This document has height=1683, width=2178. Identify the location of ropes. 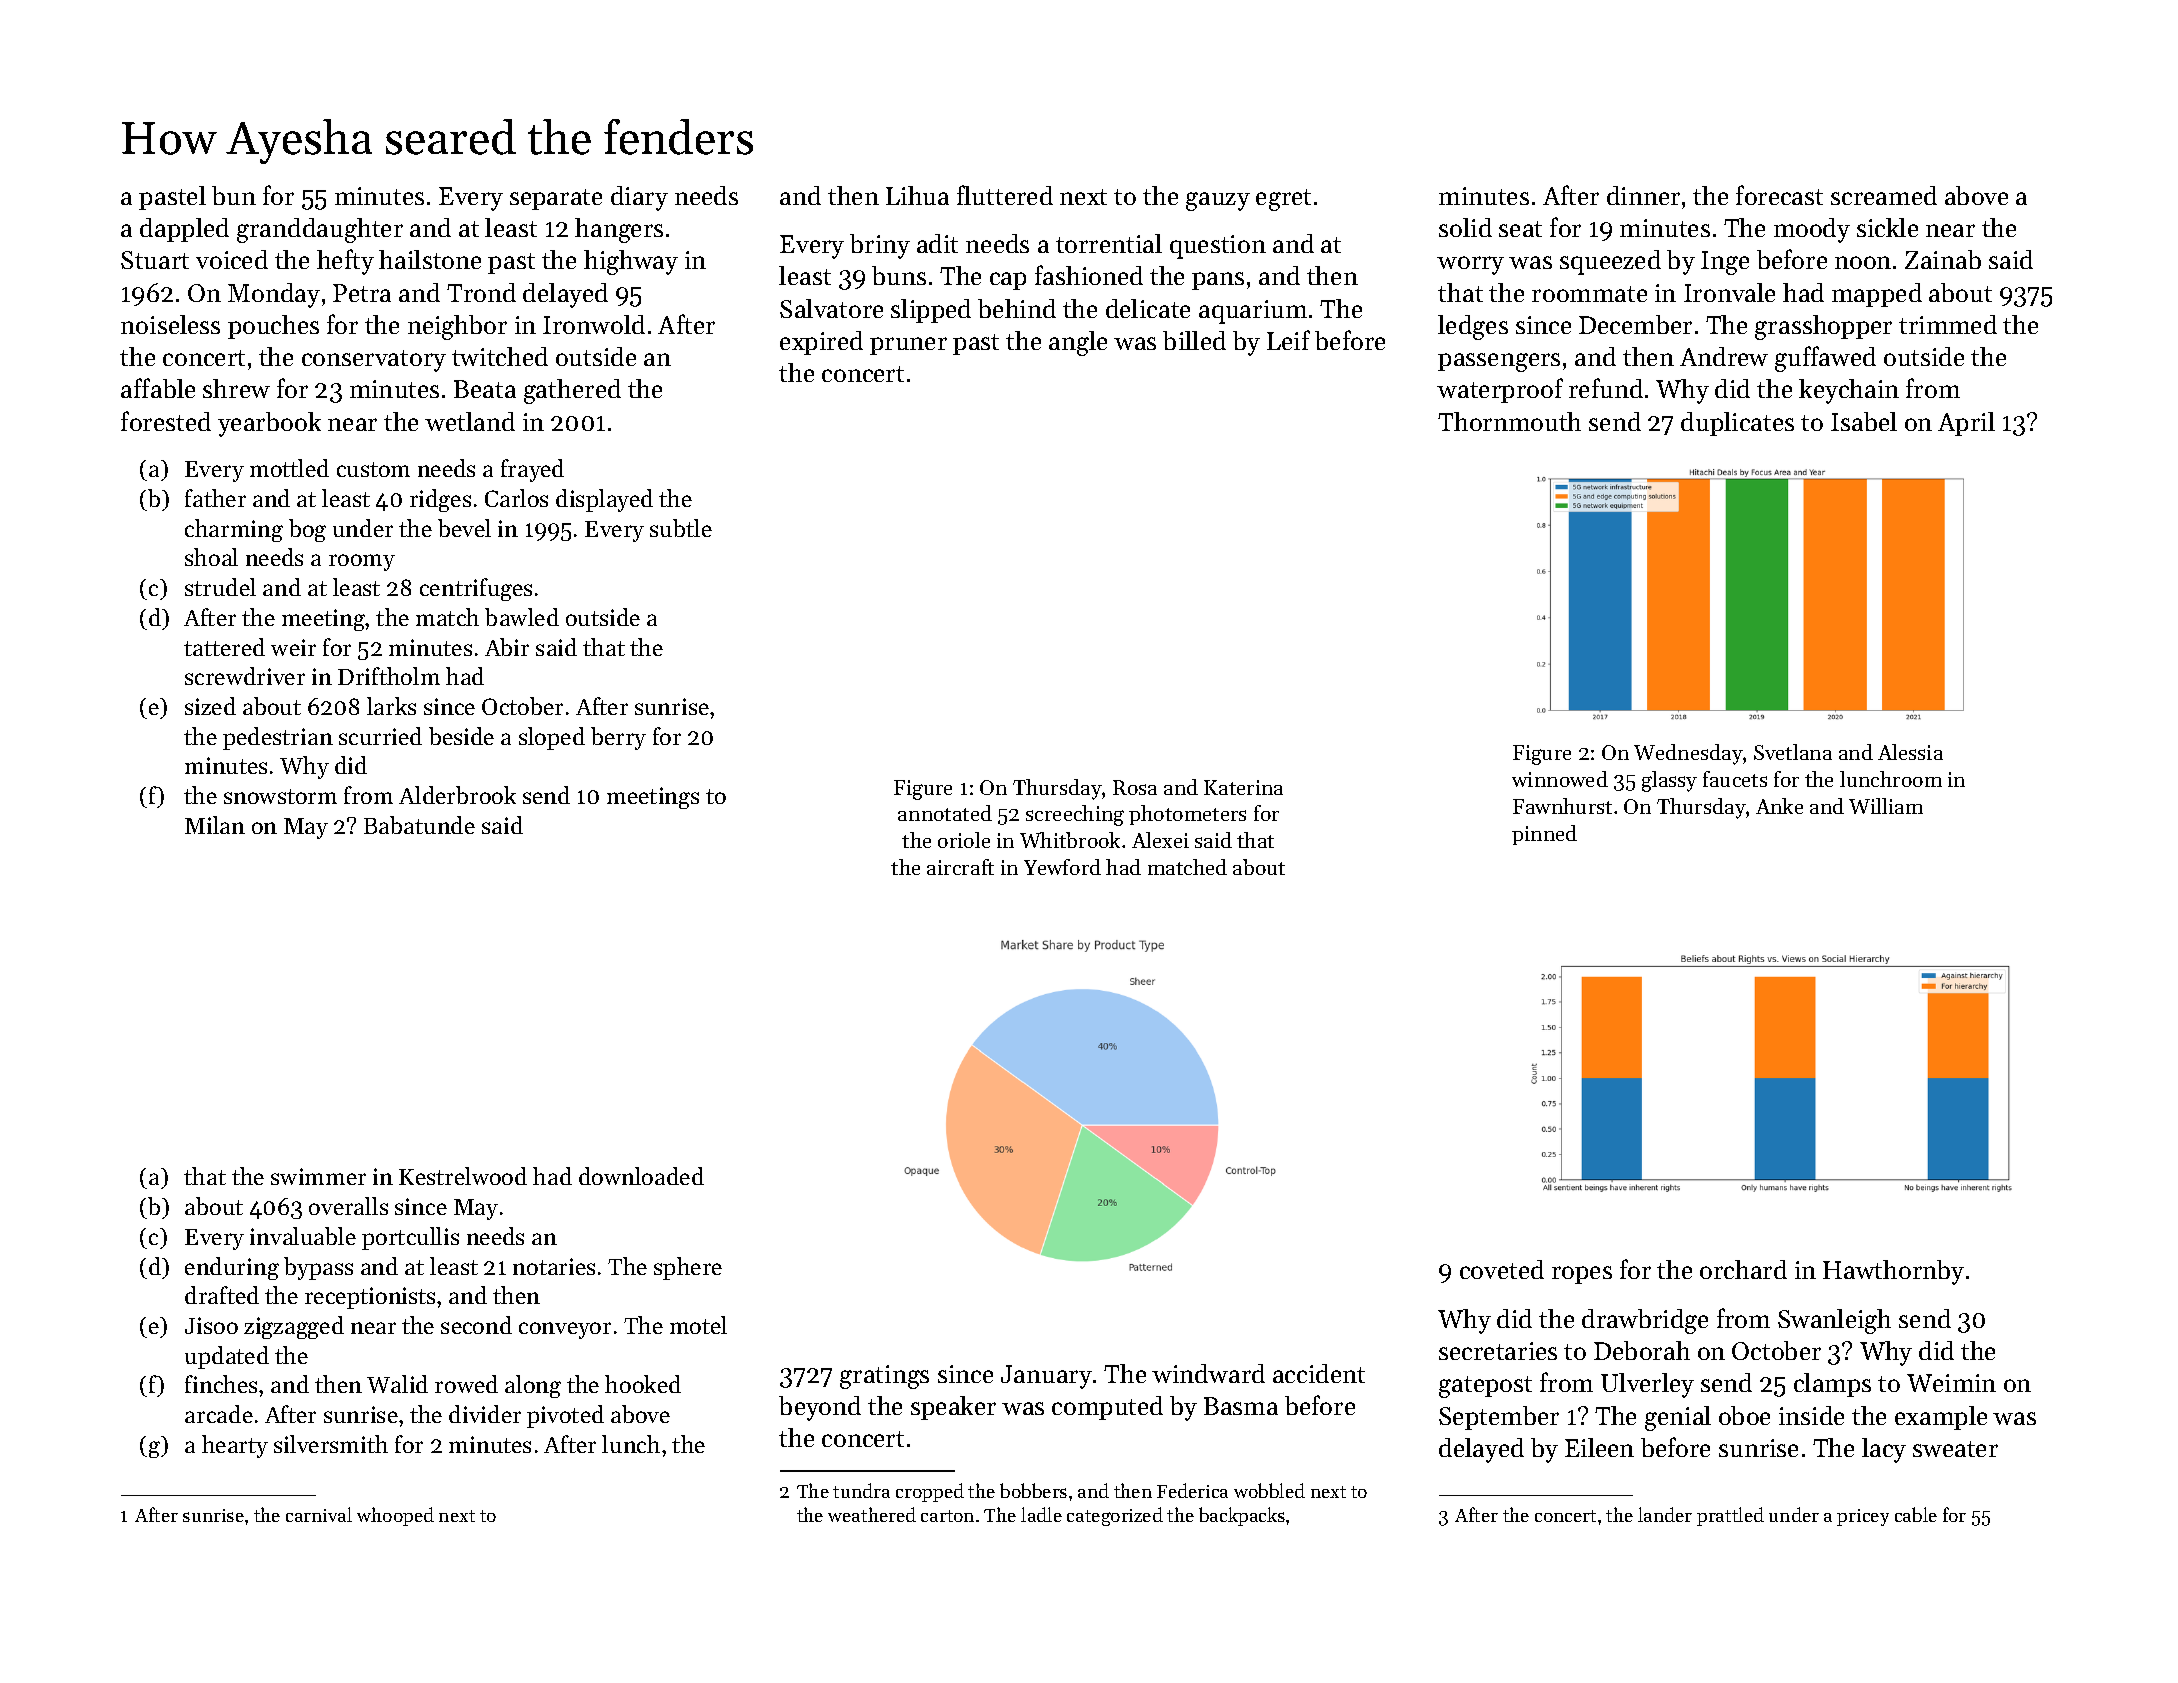
(1582, 1275).
